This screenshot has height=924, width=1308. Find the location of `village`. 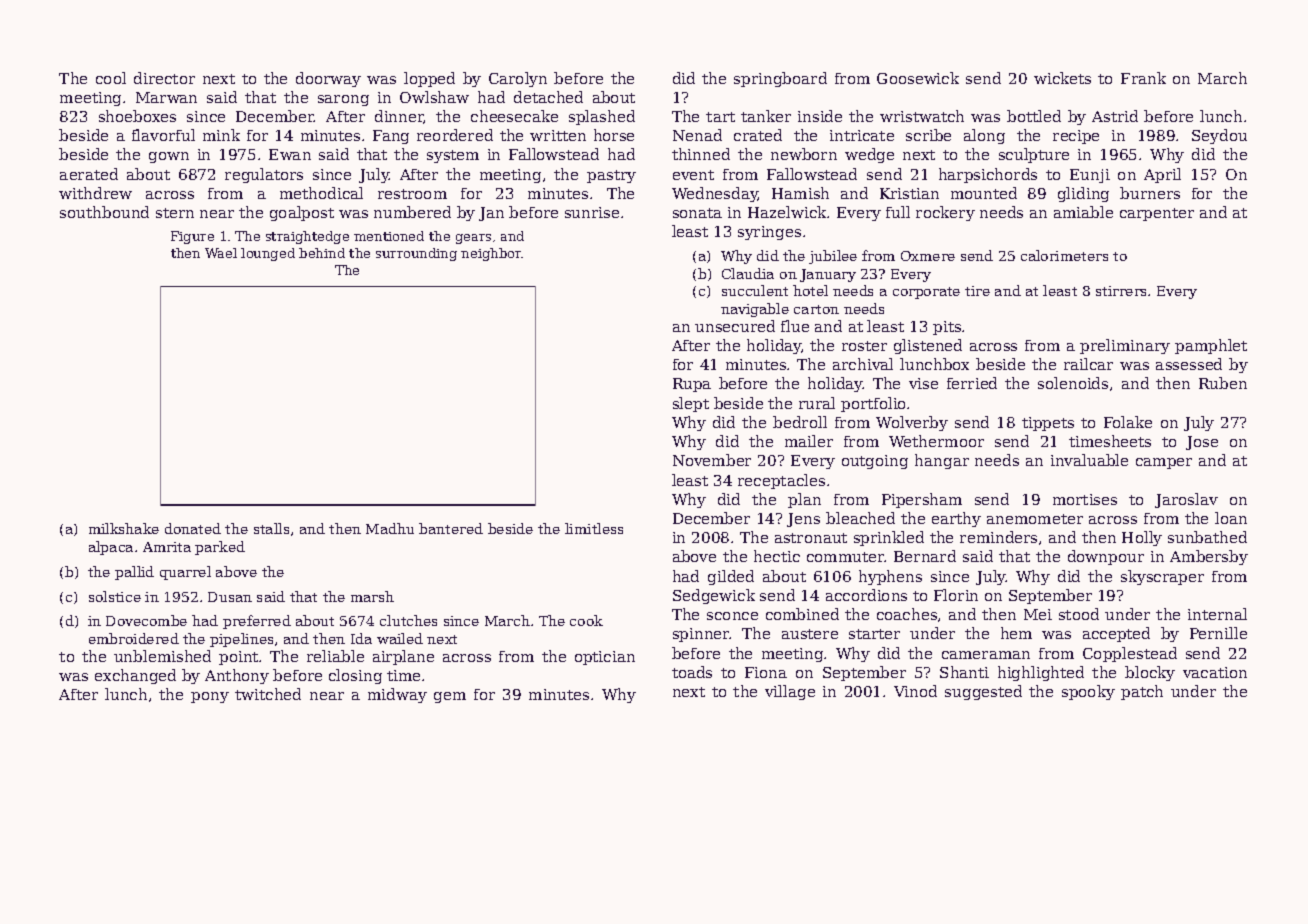

village is located at coordinates (790, 692).
